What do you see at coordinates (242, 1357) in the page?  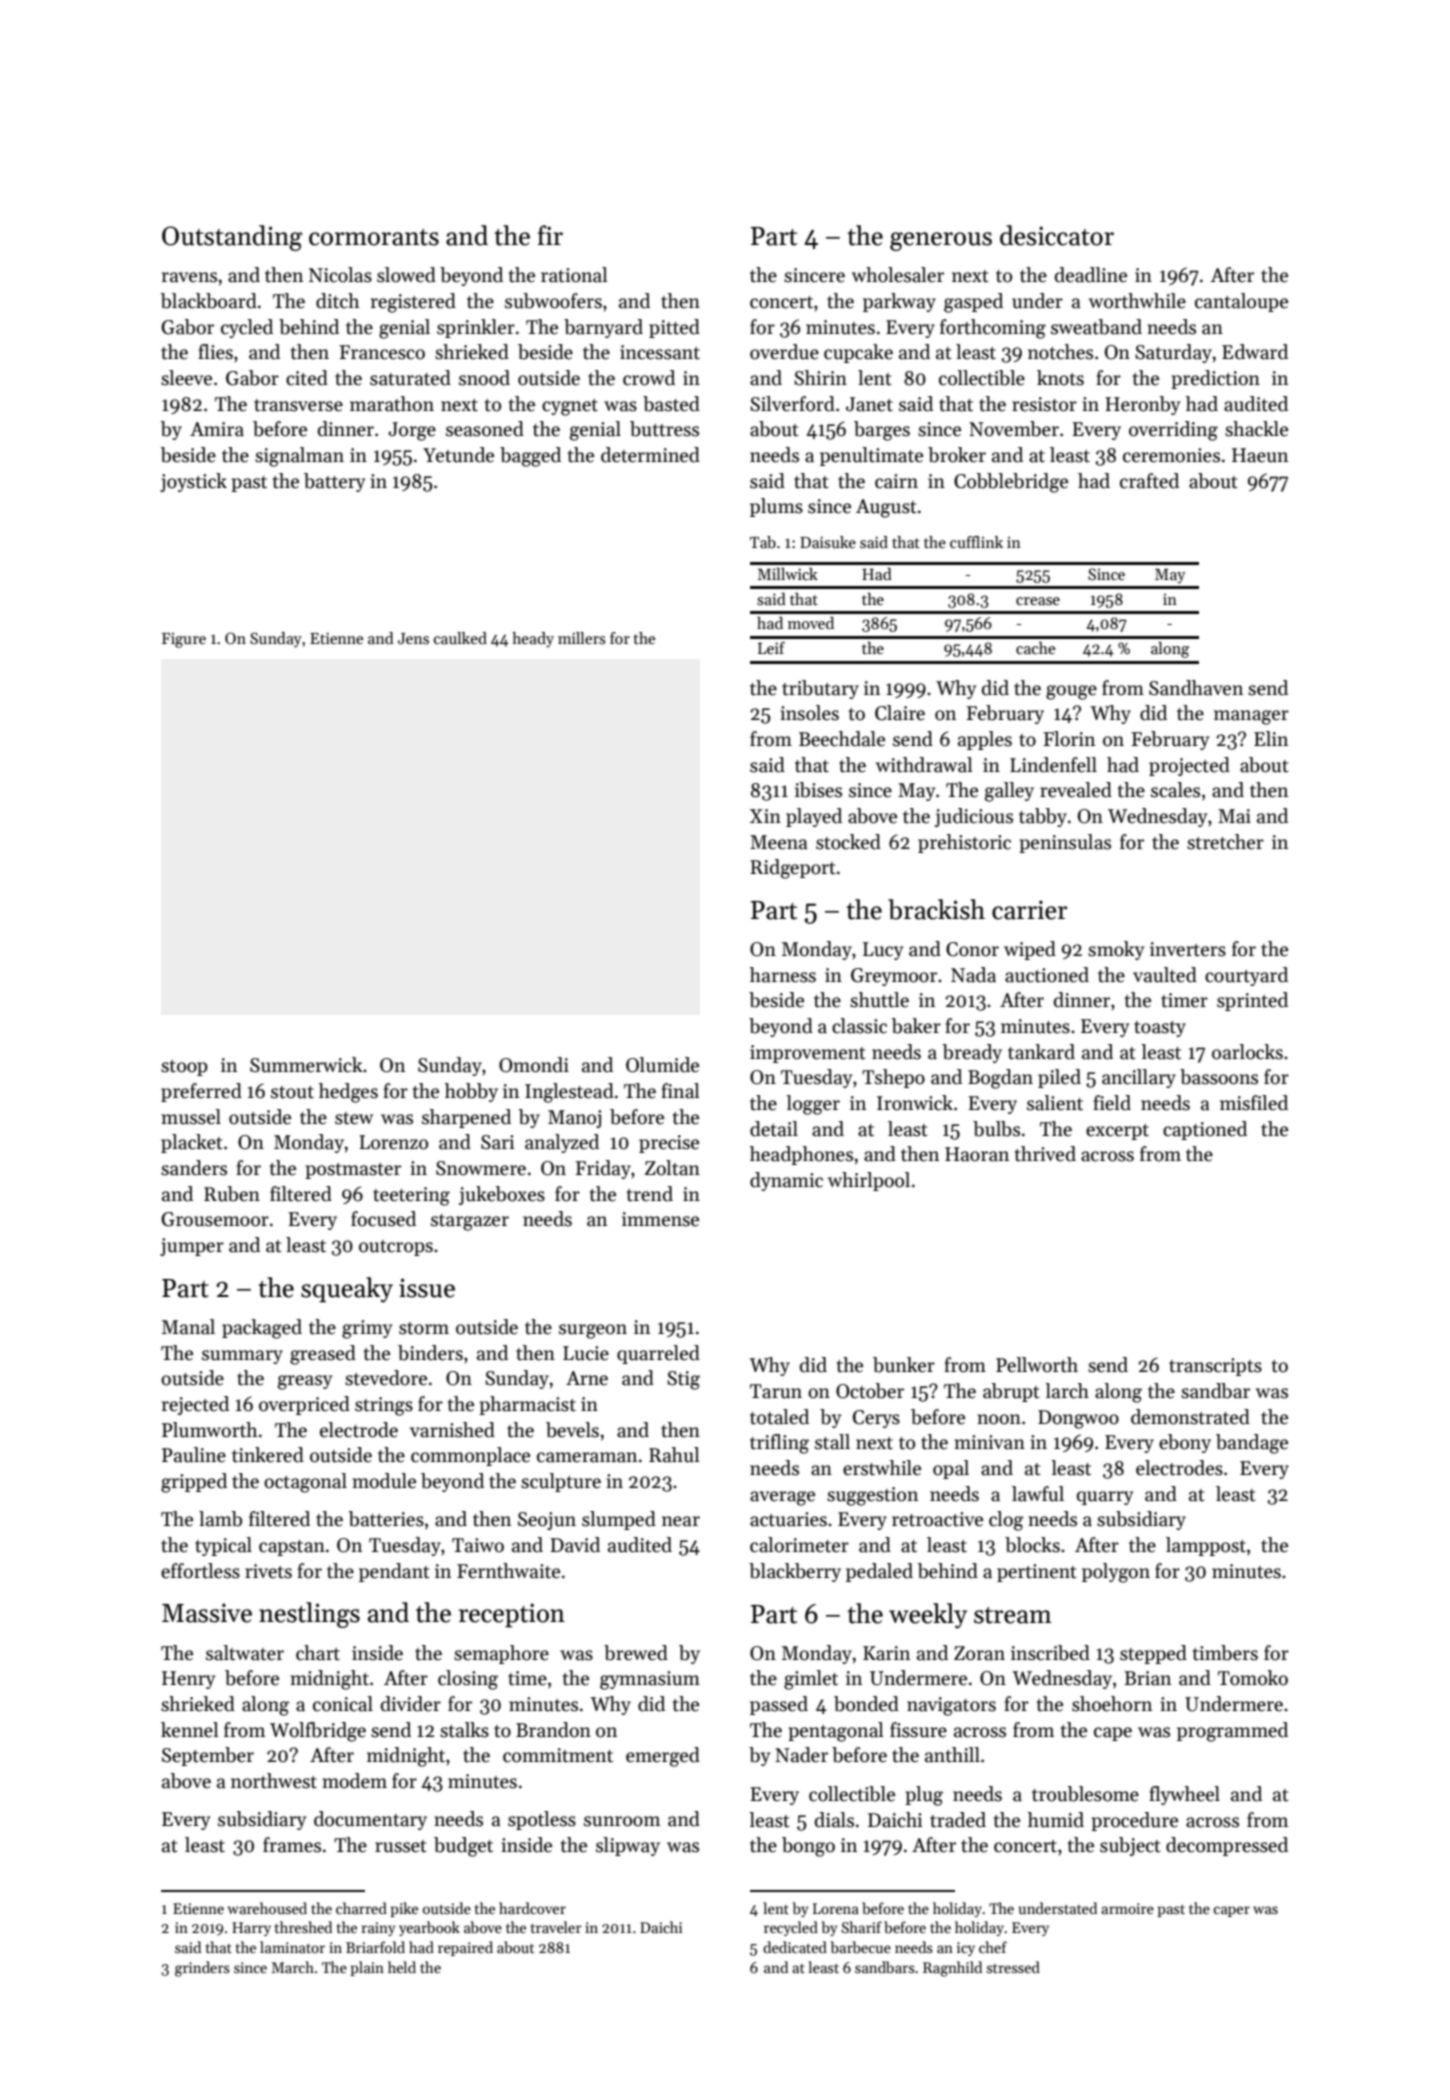 I see `summary` at bounding box center [242, 1357].
